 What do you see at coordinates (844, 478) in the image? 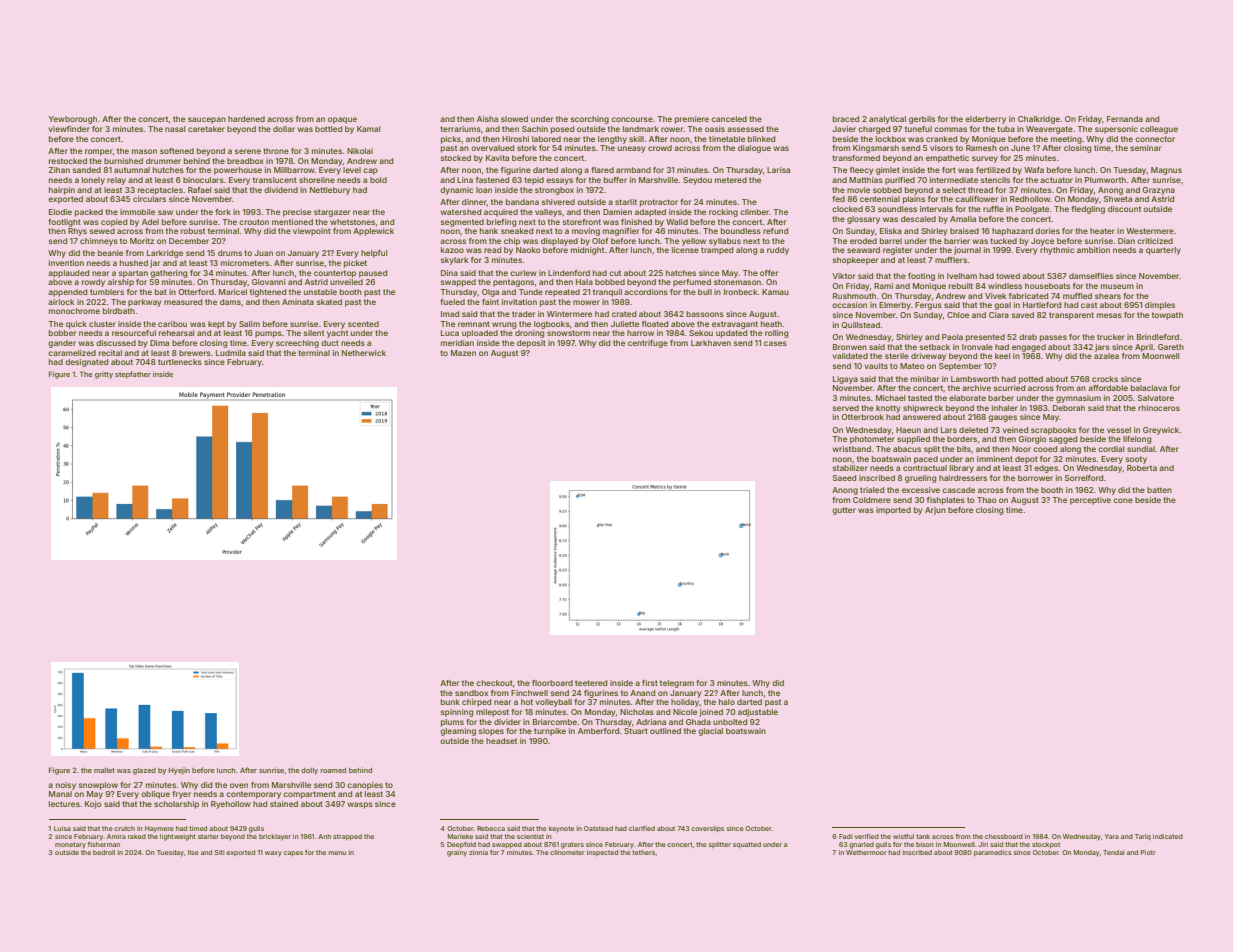
I see `Saeed` at bounding box center [844, 478].
